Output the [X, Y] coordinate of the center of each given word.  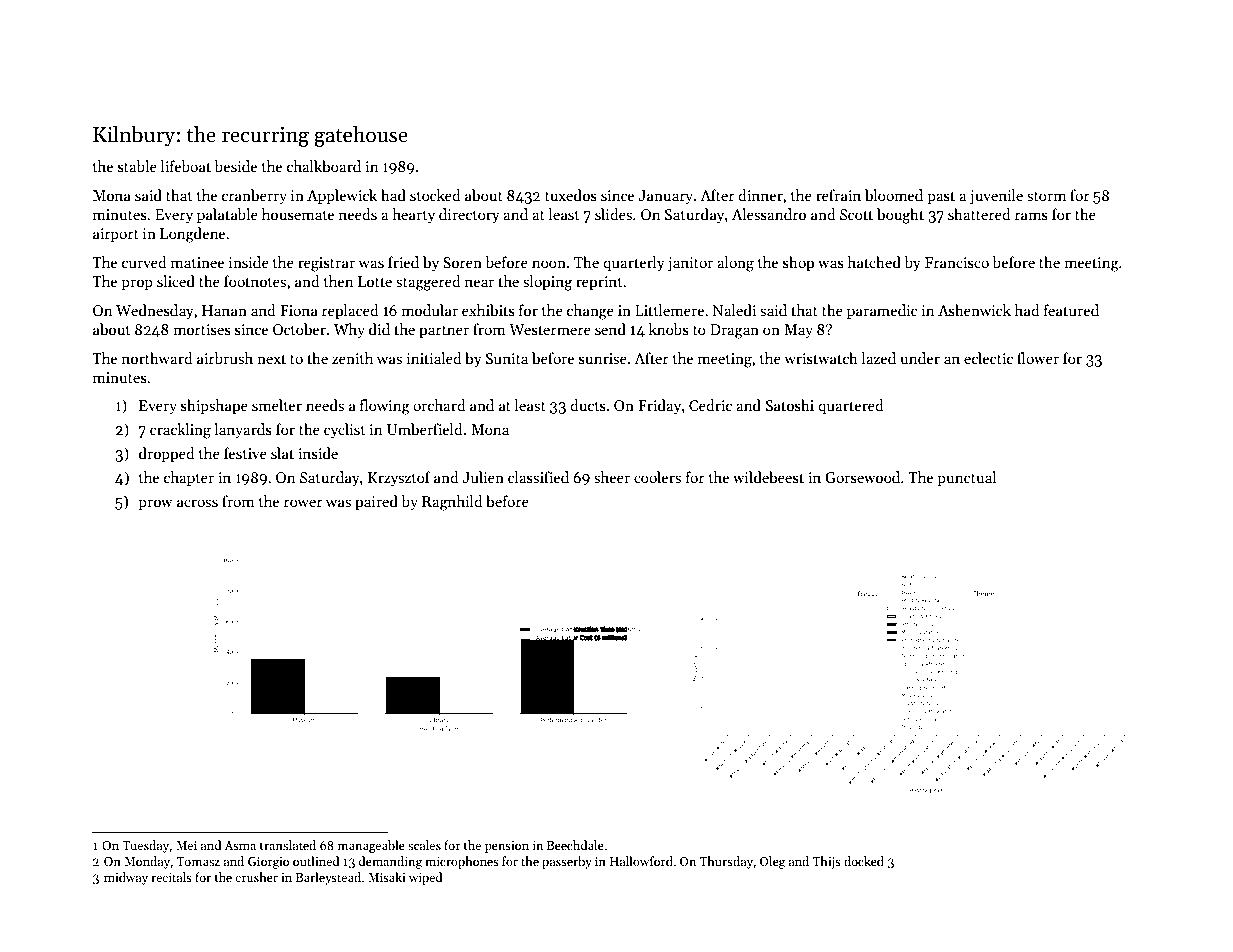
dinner [760, 195]
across [197, 503]
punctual [966, 478]
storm [1046, 196]
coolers [657, 477]
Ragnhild [452, 503]
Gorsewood [862, 477]
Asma [240, 845]
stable [137, 166]
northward [157, 358]
